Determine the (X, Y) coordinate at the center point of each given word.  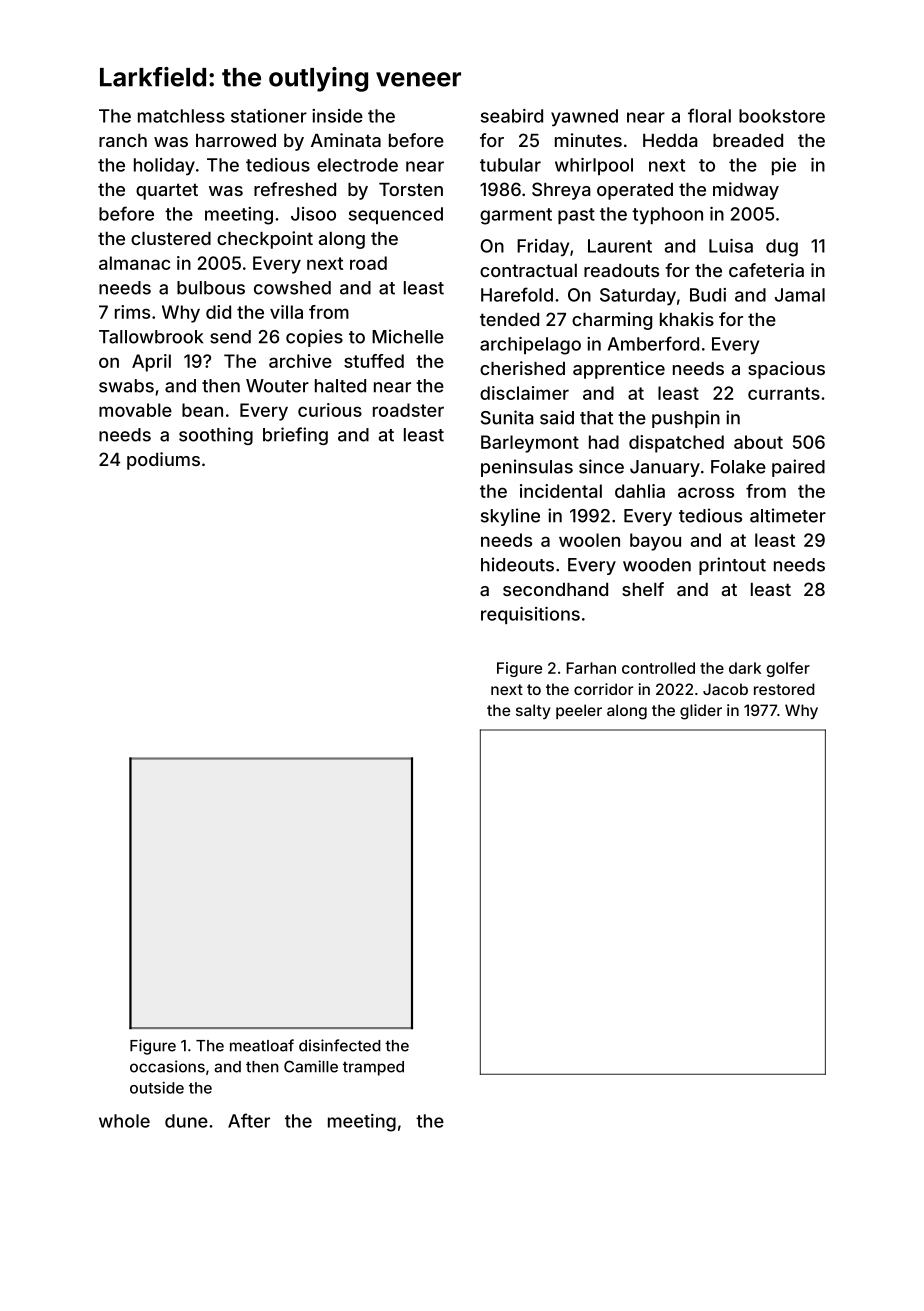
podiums (163, 461)
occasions (167, 1066)
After (249, 1120)
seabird (512, 116)
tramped (373, 1068)
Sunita (507, 417)
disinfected (340, 1045)
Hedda (670, 140)
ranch (123, 140)
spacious (786, 370)
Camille (311, 1066)
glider (701, 712)
